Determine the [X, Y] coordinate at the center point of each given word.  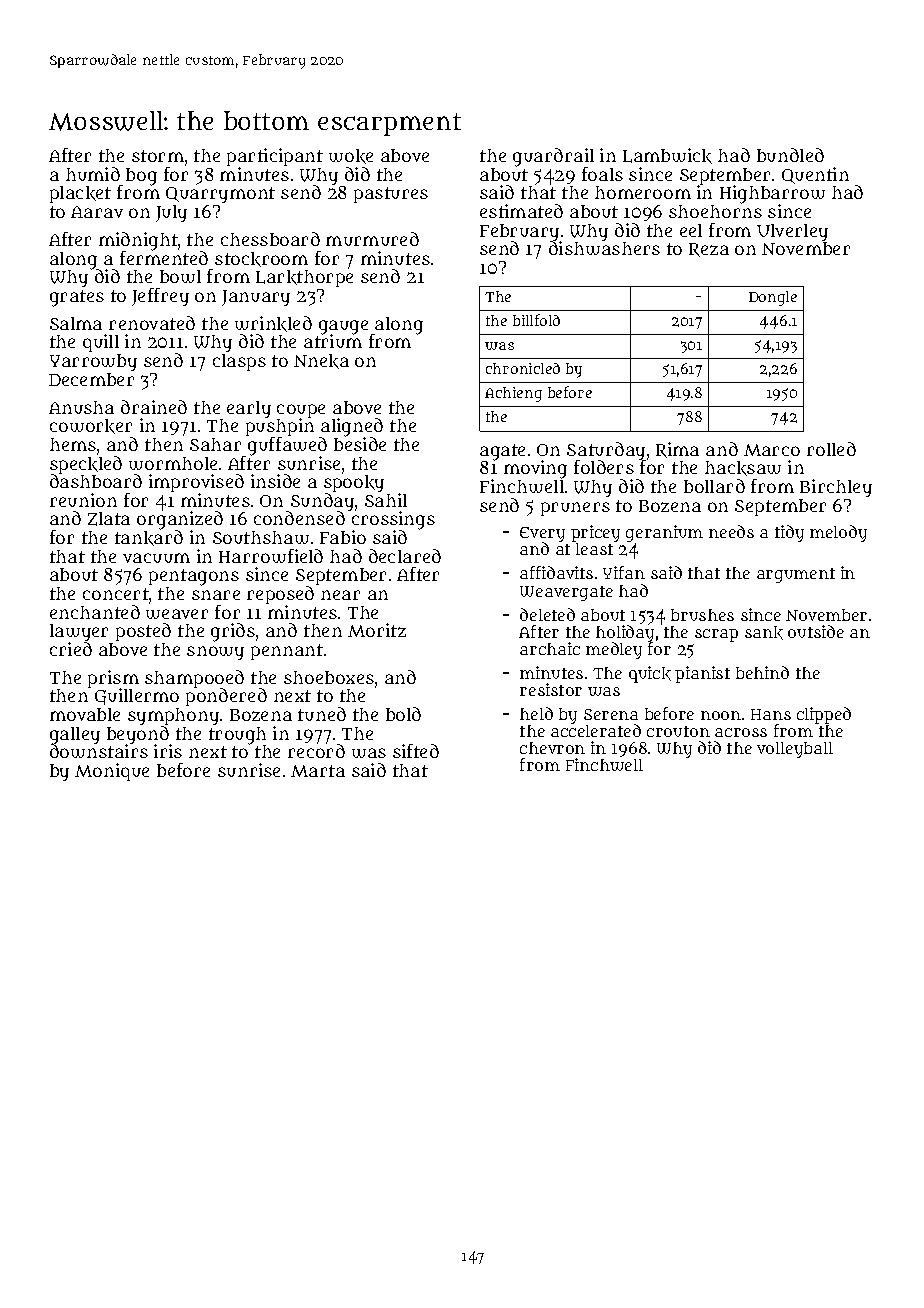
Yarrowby [93, 362]
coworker [91, 426]
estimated [521, 211]
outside [816, 631]
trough [237, 736]
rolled [831, 449]
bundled [790, 155]
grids [233, 632]
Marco [772, 450]
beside [360, 444]
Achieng [513, 394]
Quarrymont [220, 195]
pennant [287, 652]
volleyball [795, 750]
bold [403, 714]
